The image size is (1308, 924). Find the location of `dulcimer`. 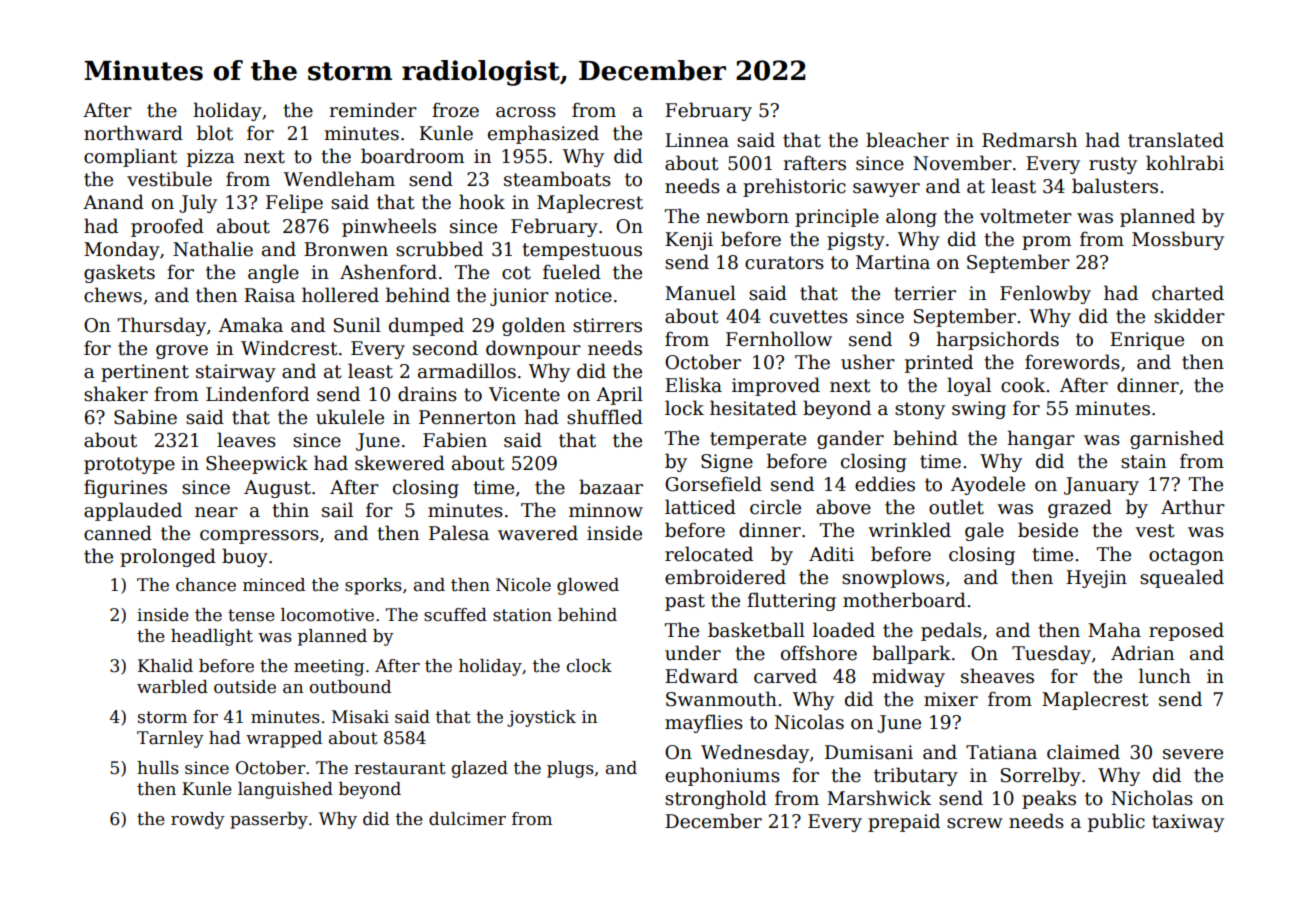

dulcimer is located at coordinates (467, 819).
